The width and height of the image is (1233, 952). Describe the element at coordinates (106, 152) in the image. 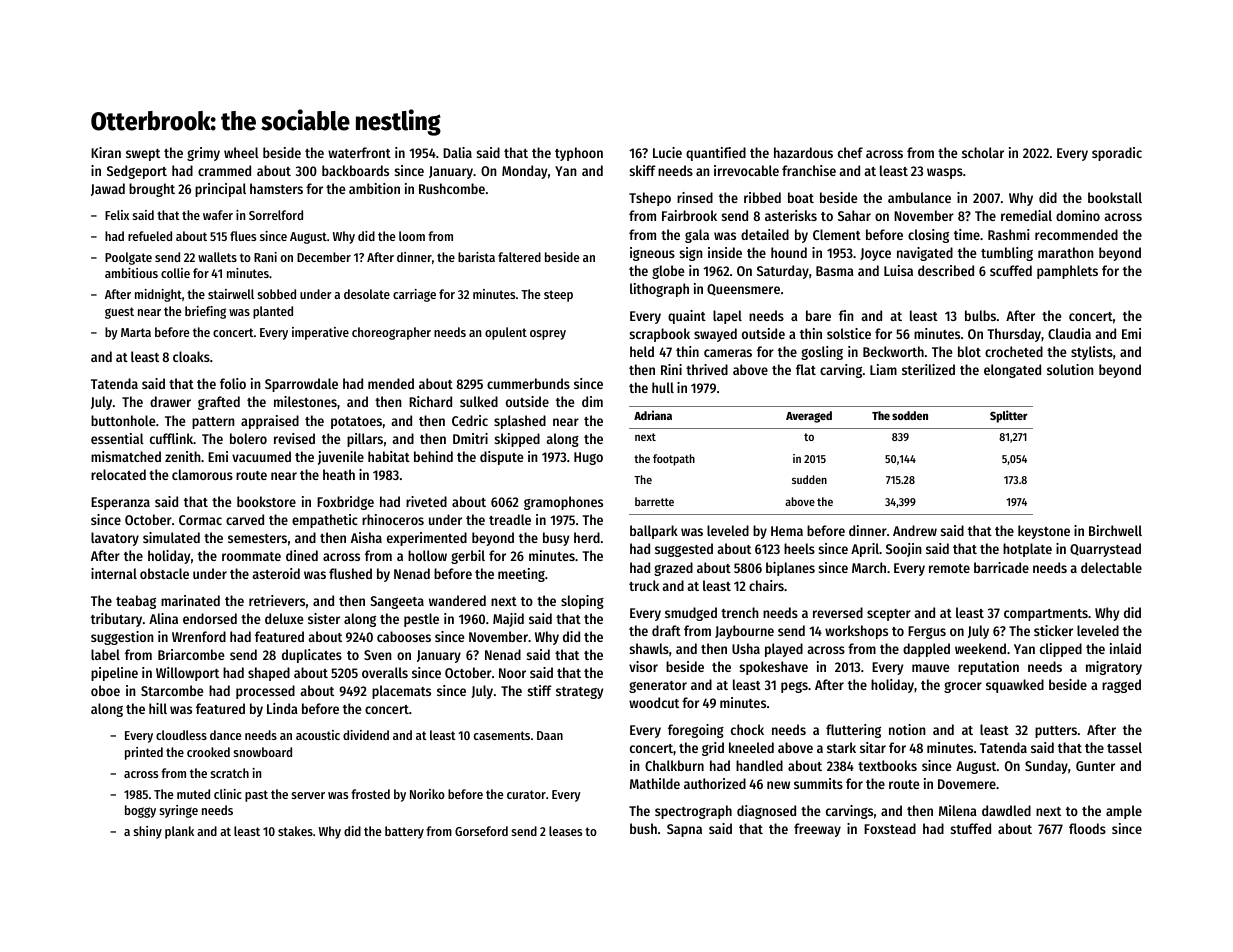

I see `Kiran` at that location.
